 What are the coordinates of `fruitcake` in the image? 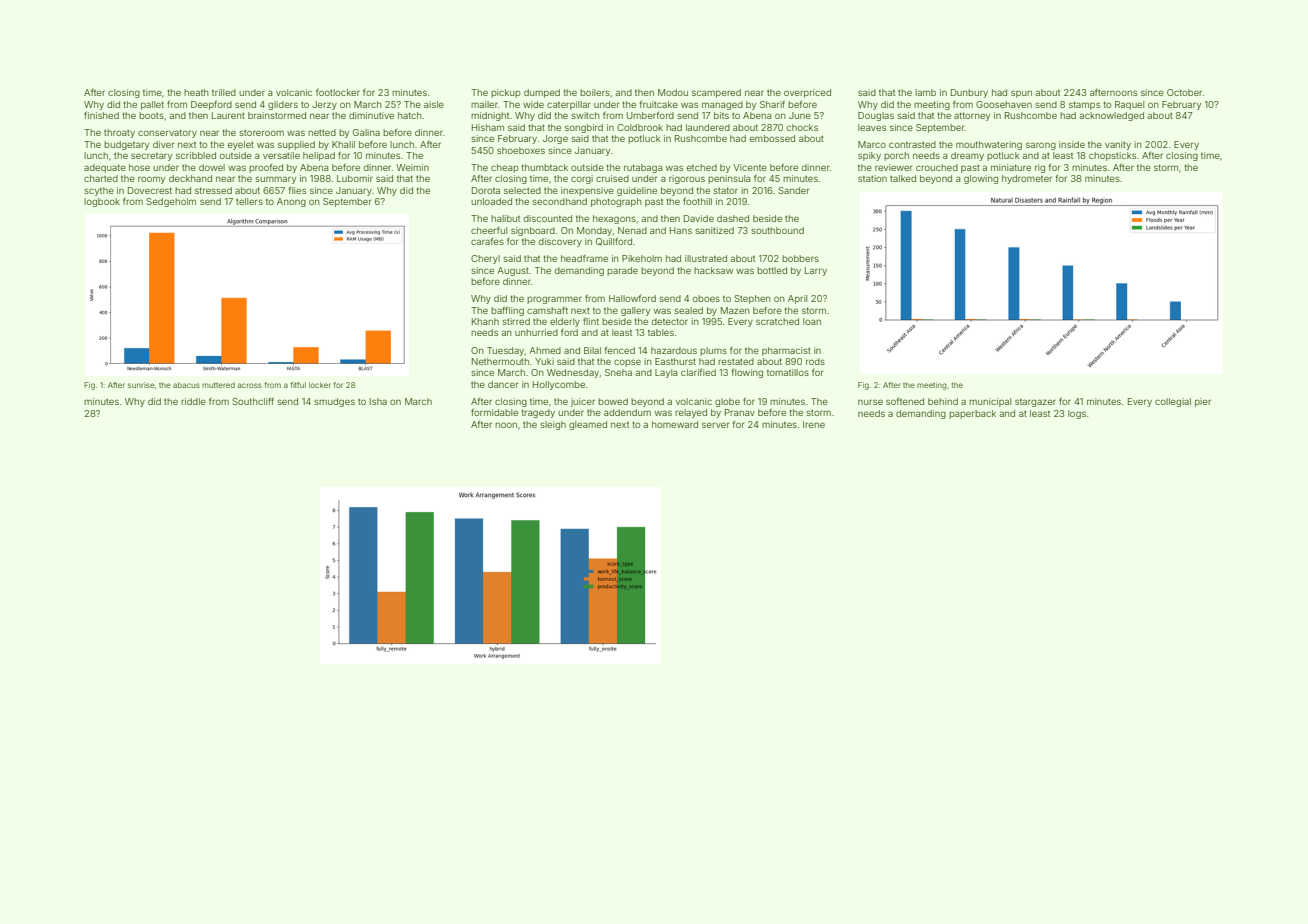 It's located at (659, 104).
